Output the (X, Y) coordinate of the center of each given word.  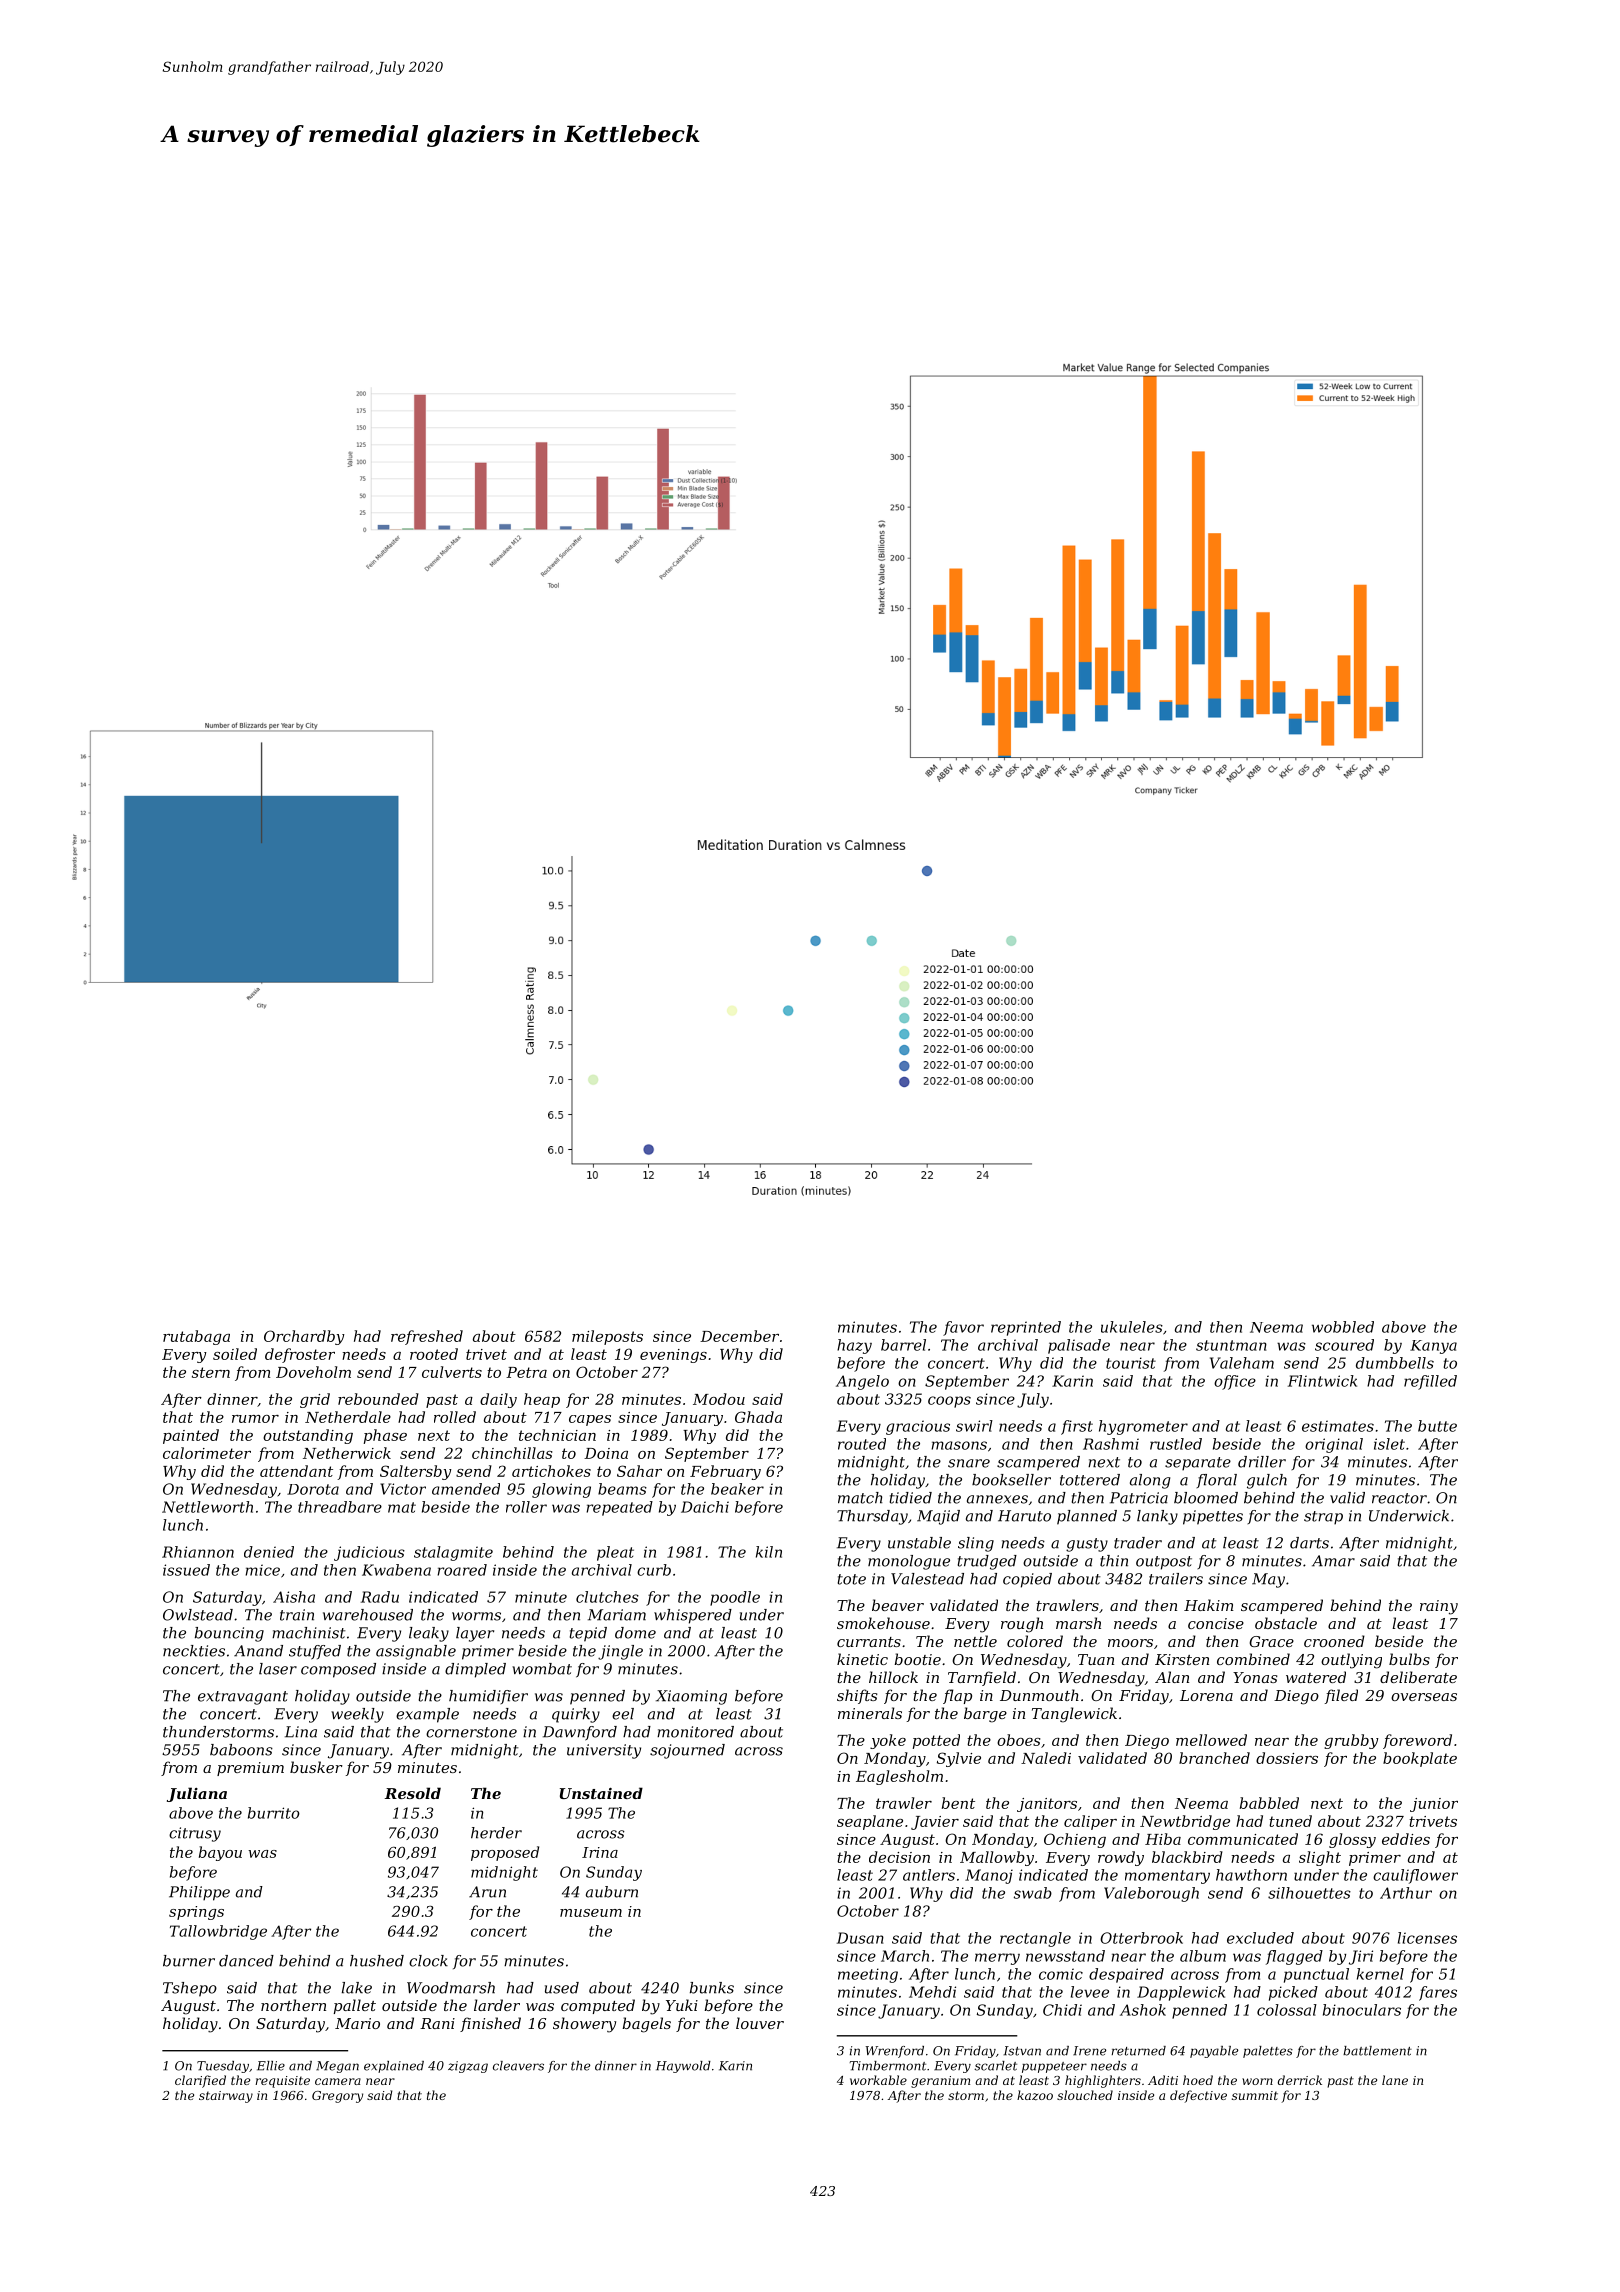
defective (1198, 2096)
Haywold (683, 2067)
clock (428, 1961)
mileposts (607, 1337)
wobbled (1343, 1327)
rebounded (378, 1399)
